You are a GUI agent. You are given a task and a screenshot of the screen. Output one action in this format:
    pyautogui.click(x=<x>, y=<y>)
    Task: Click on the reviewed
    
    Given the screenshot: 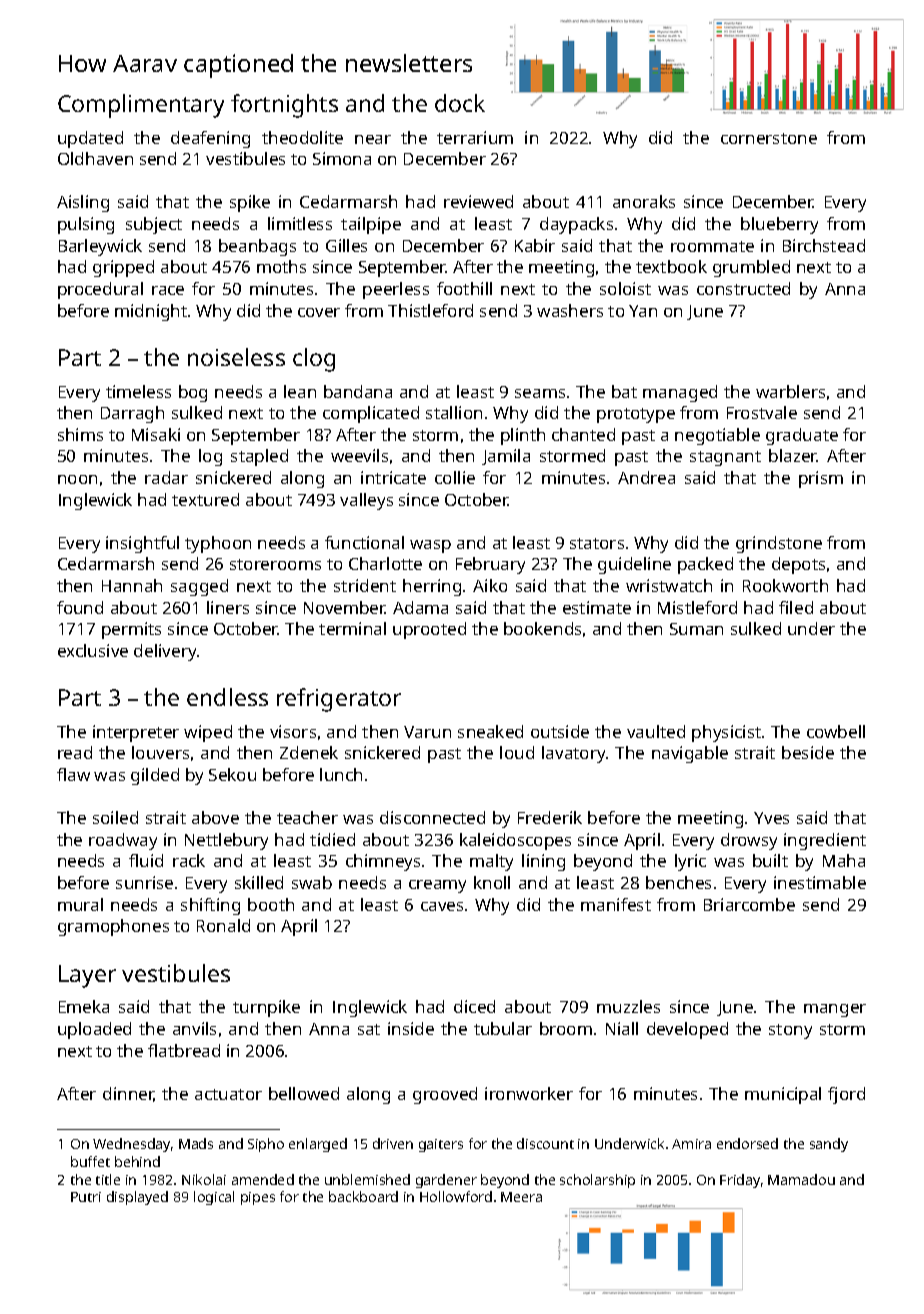 What is the action you would take?
    pyautogui.click(x=478, y=201)
